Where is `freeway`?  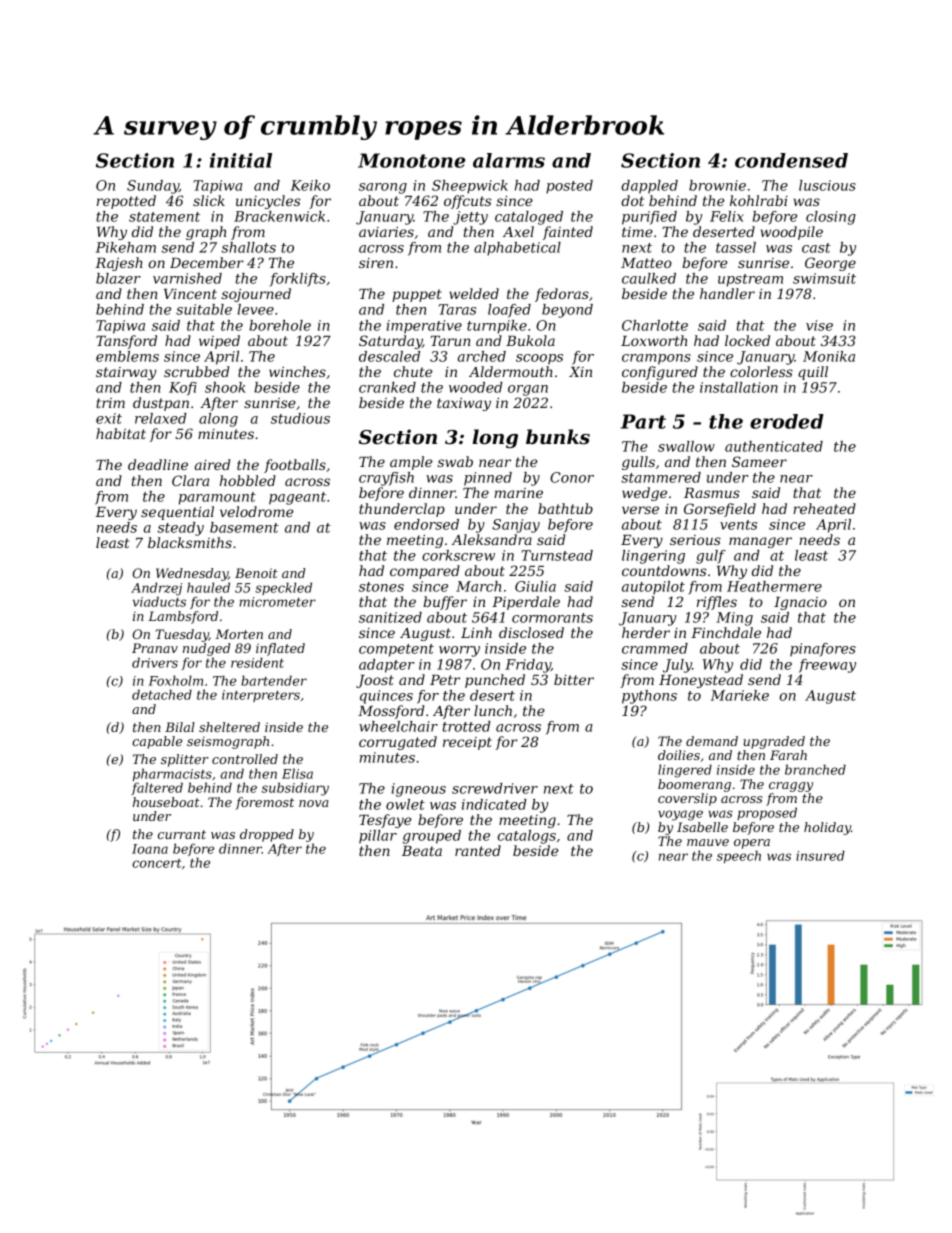 freeway is located at coordinates (827, 666).
